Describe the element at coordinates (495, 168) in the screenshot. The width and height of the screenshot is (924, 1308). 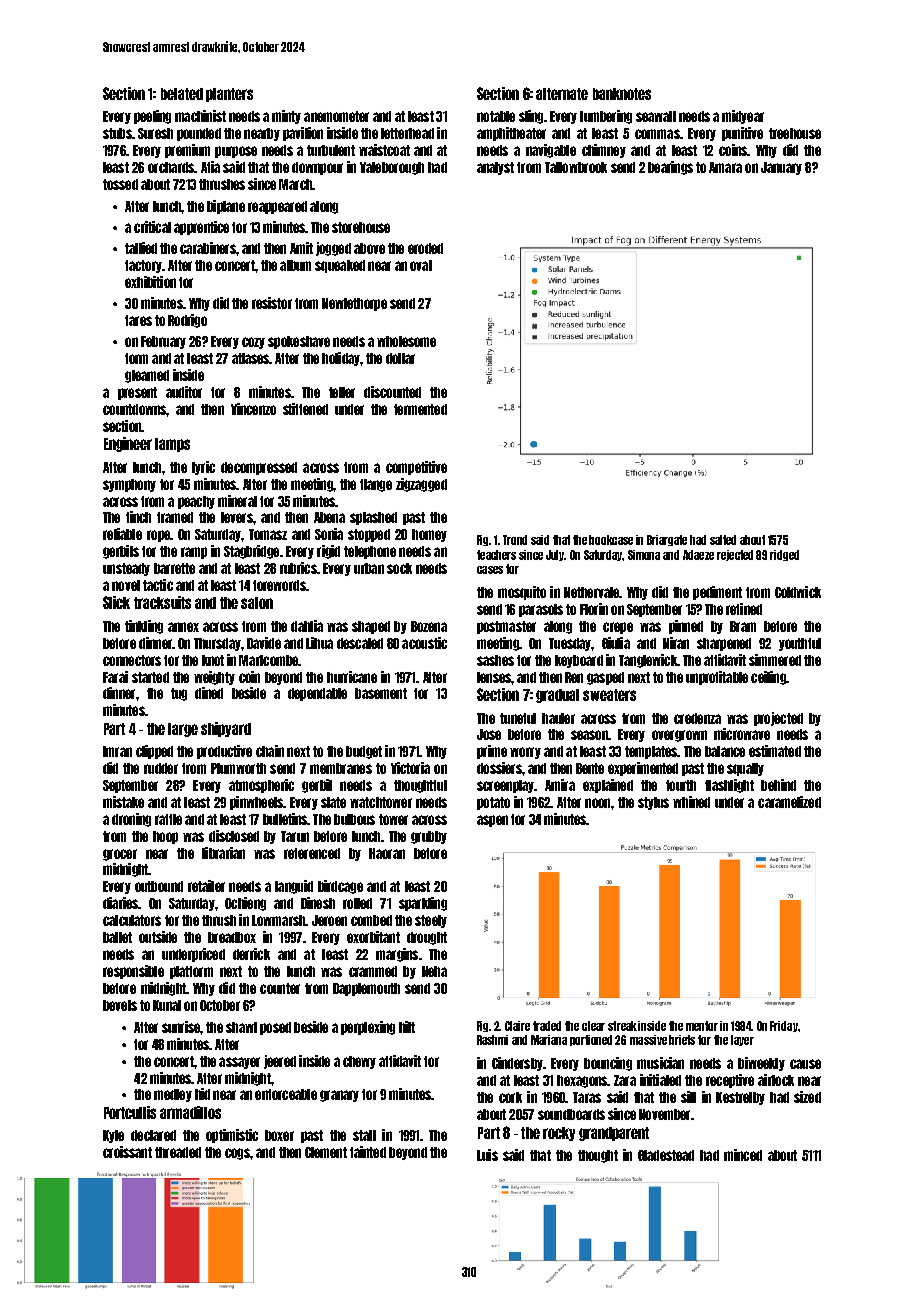
I see `analyst` at that location.
